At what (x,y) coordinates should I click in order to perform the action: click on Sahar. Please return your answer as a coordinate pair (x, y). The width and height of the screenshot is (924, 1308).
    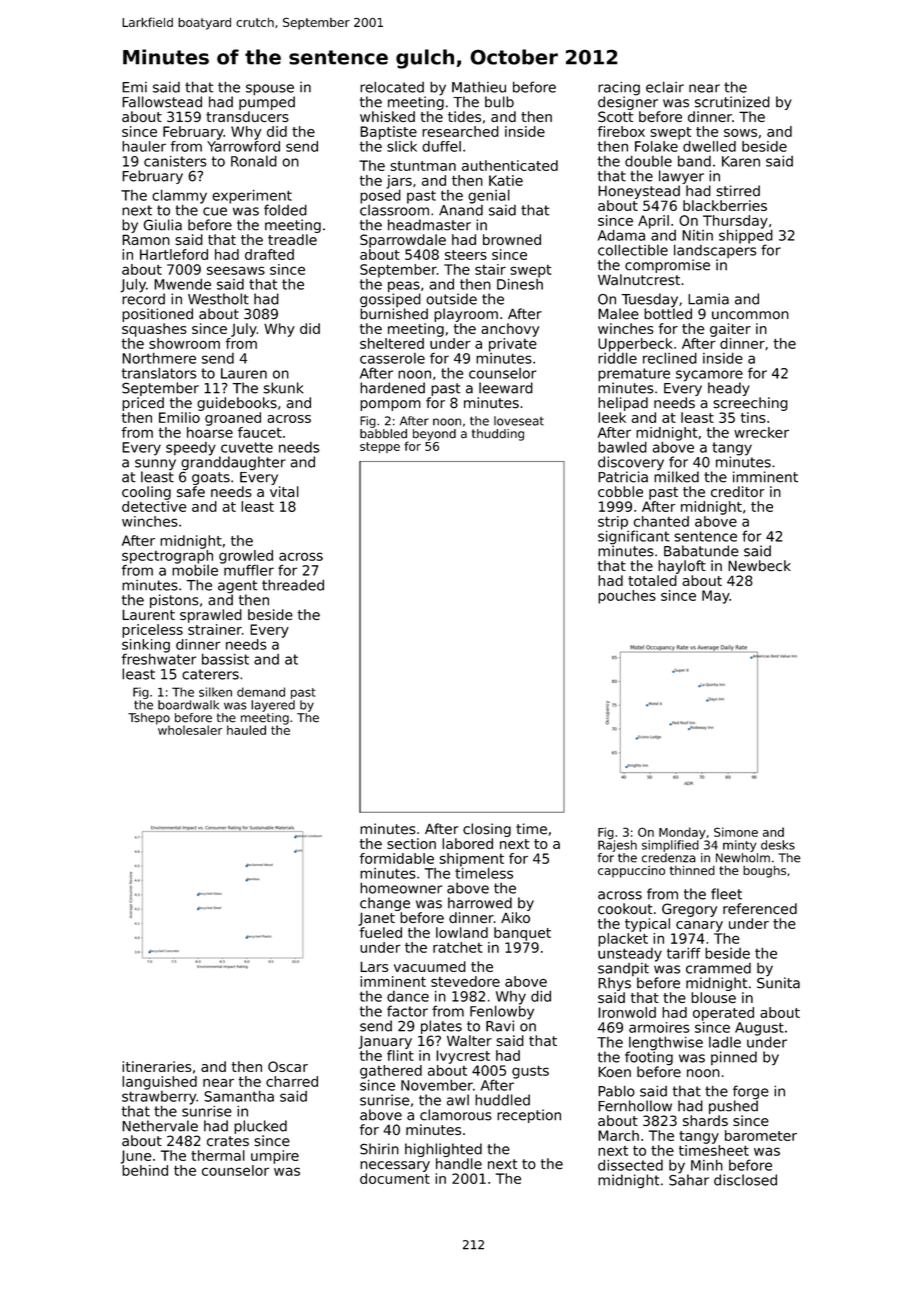
    Looking at the image, I should click on (689, 1180).
